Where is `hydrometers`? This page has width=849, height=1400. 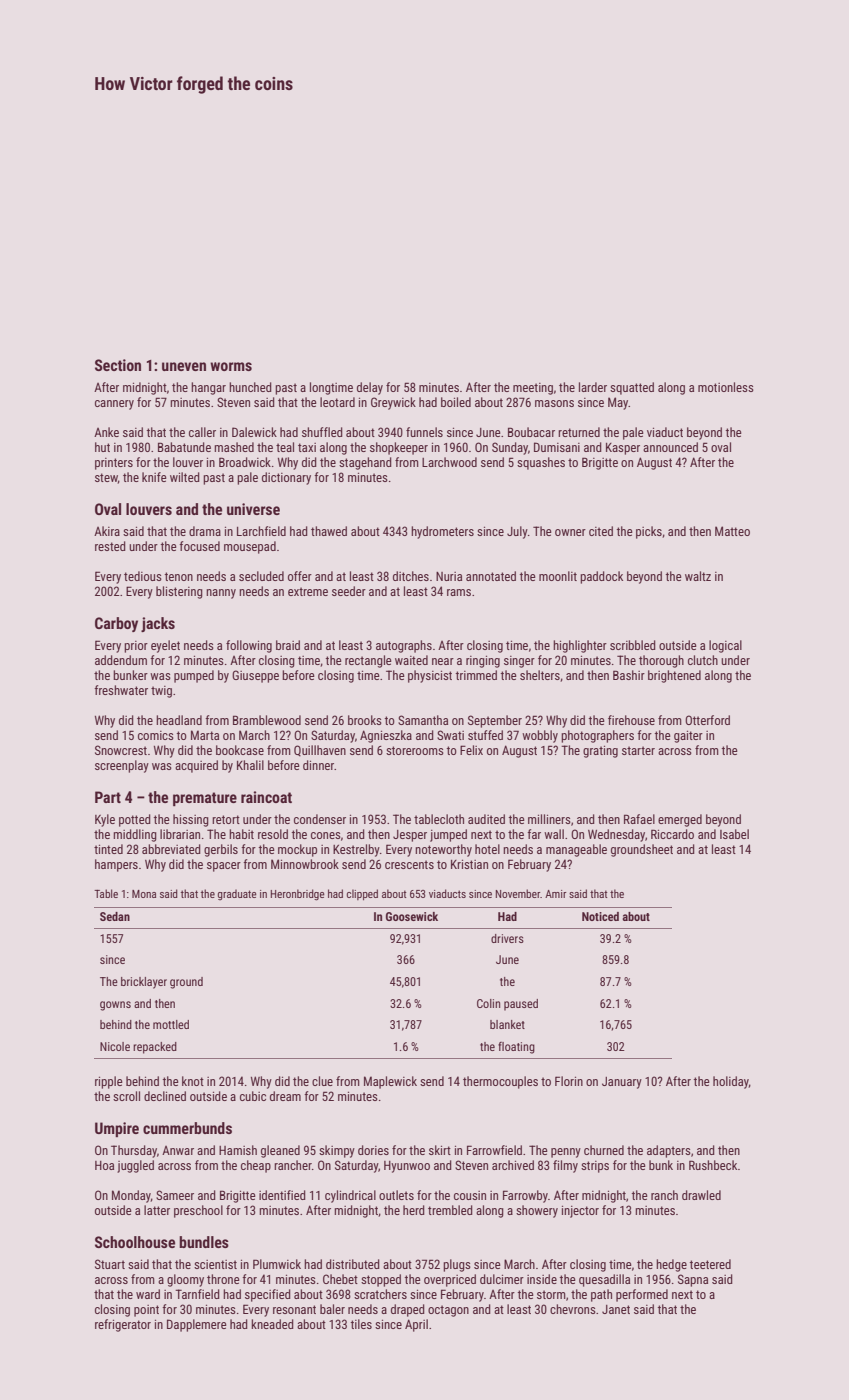 hydrometers is located at coordinates (442, 532).
